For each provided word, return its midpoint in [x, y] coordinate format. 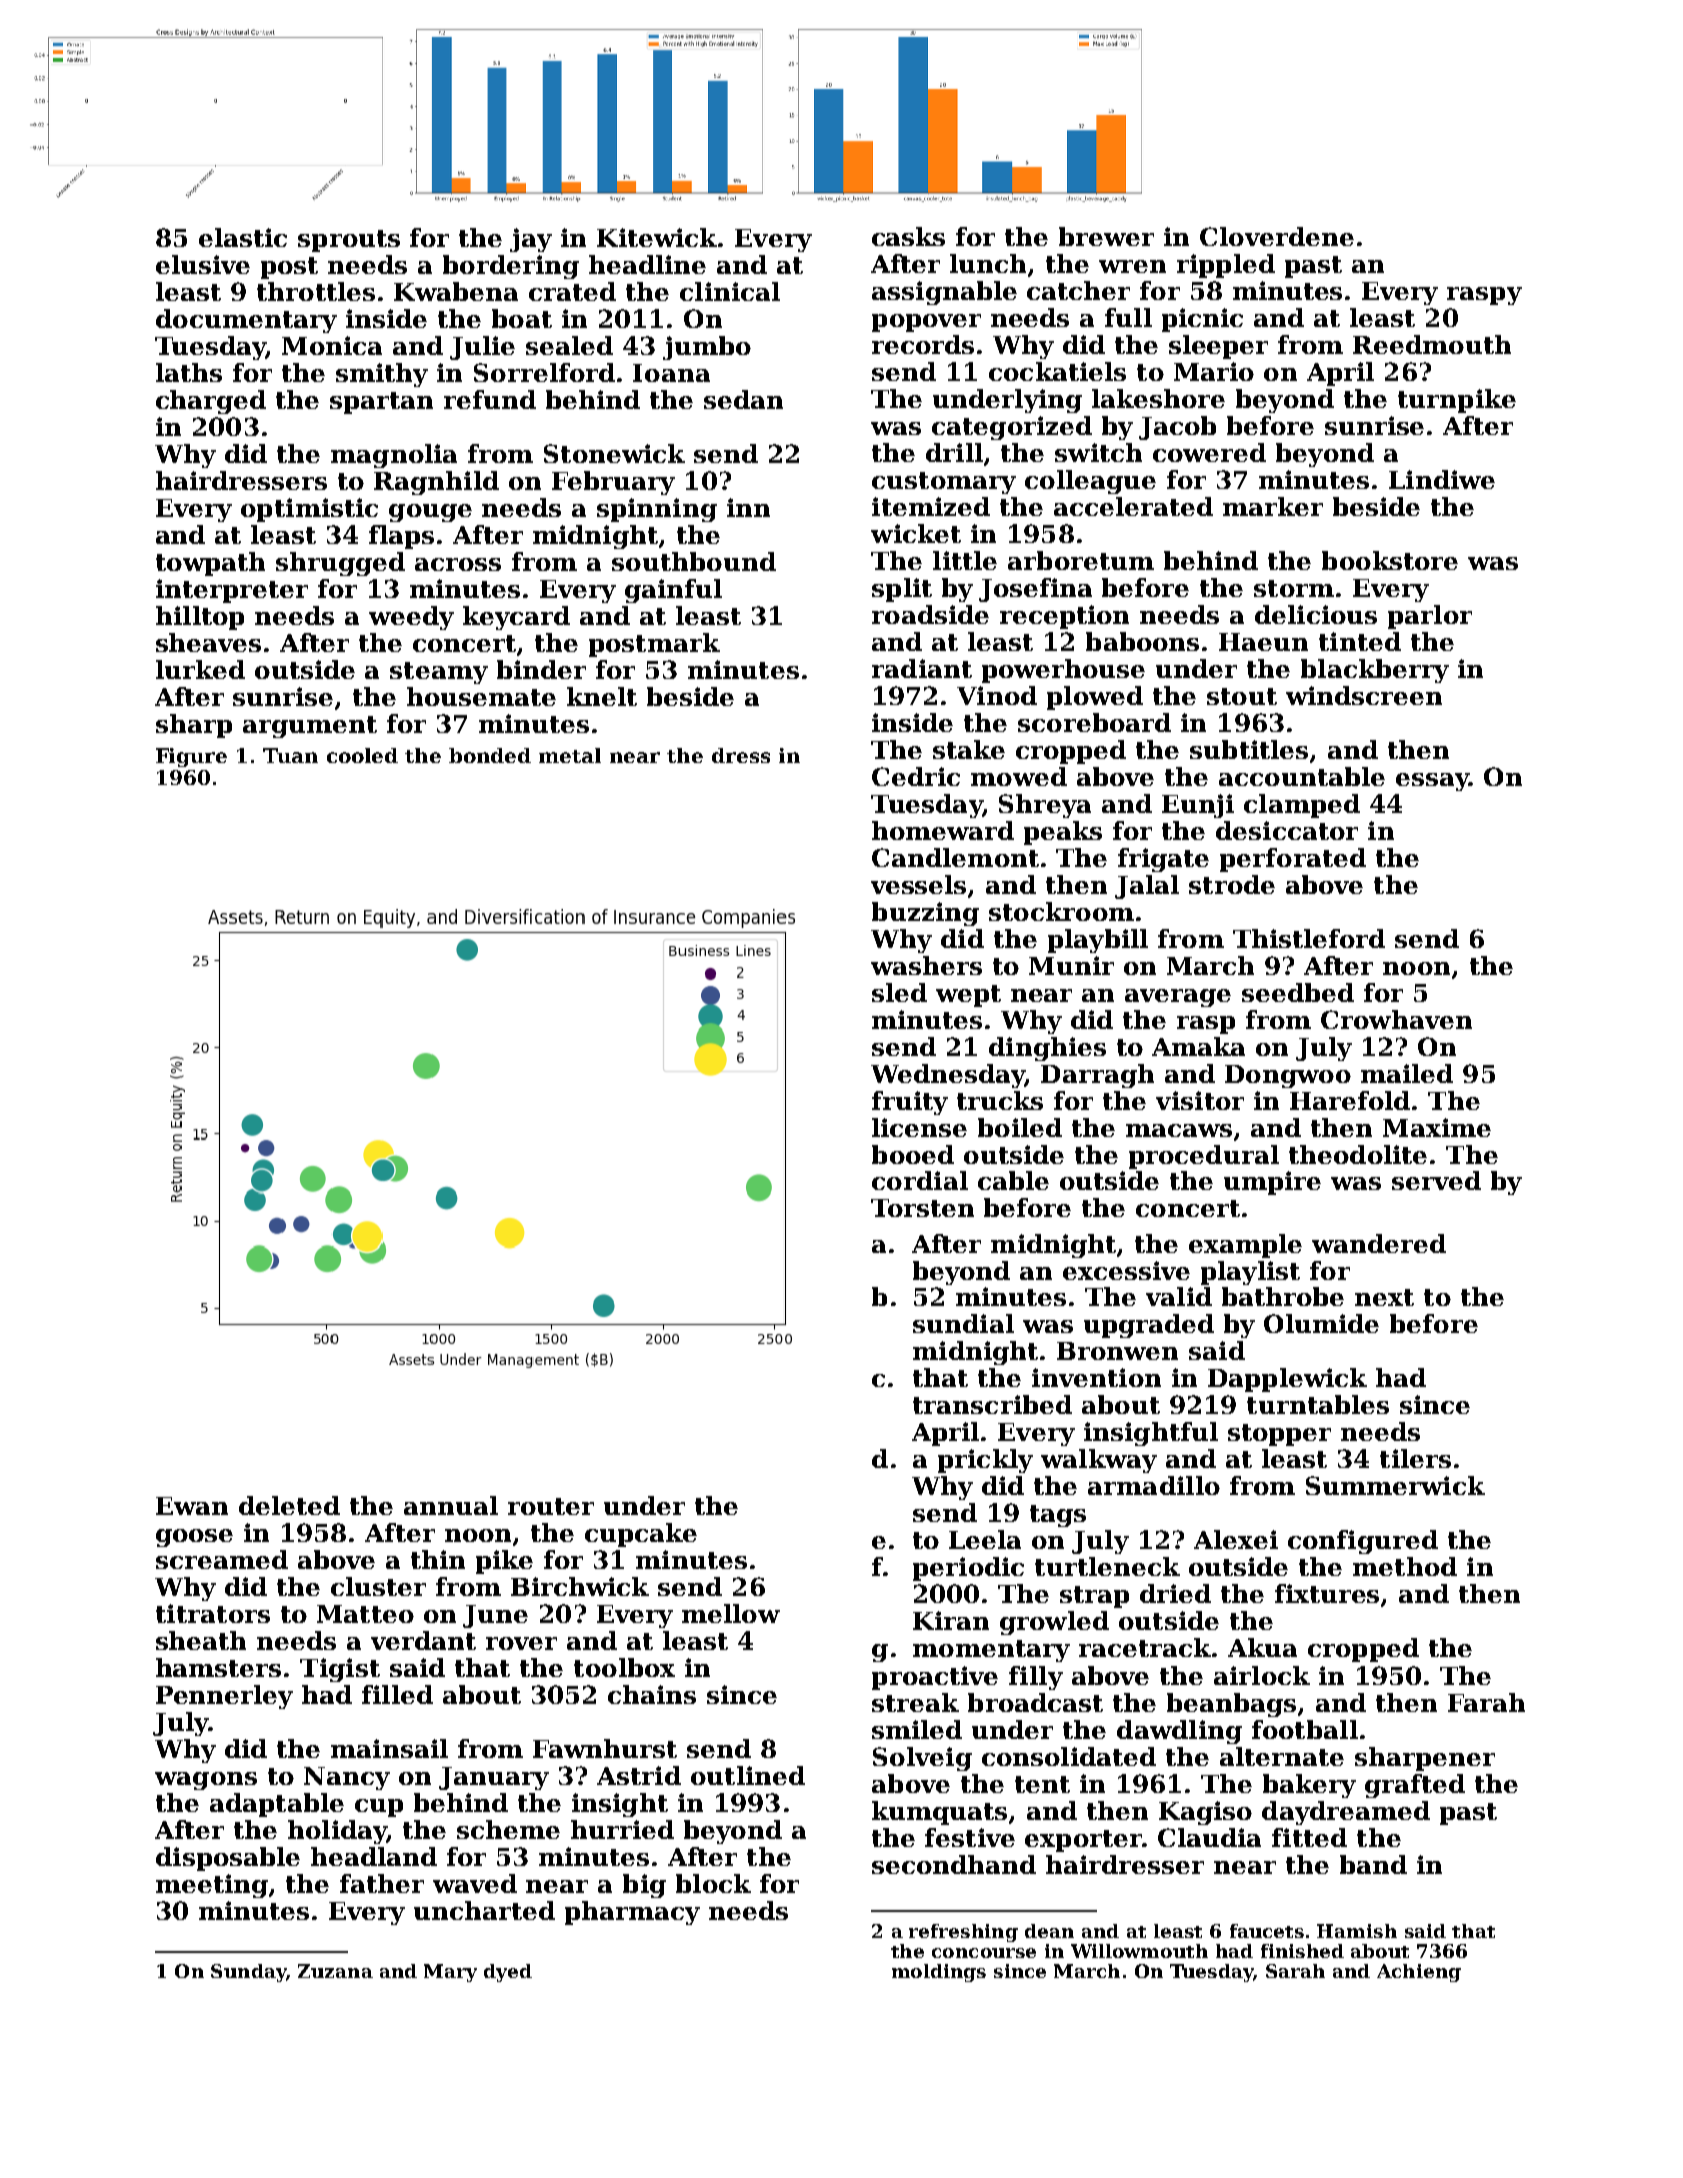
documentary [246, 321]
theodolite [1358, 1154]
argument [310, 727]
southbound [694, 561]
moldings [939, 1973]
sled [899, 992]
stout [1242, 696]
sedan [743, 399]
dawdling [1179, 1732]
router [551, 1506]
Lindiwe [1442, 479]
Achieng [1419, 1973]
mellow [731, 1613]
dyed [508, 1973]
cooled [362, 755]
